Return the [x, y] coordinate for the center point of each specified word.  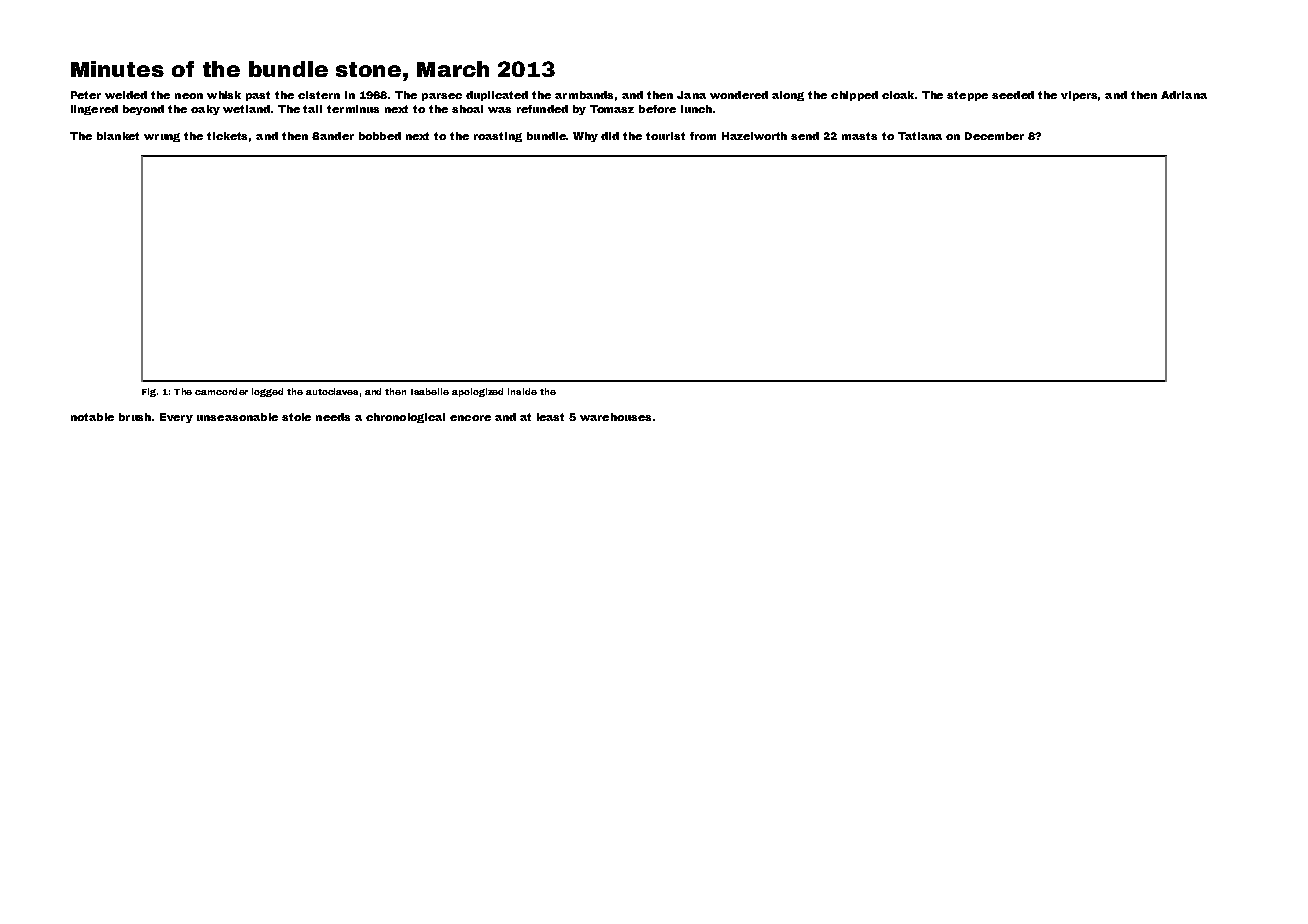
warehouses [615, 417]
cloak [898, 95]
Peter [86, 95]
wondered [739, 95]
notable [92, 417]
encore [470, 418]
